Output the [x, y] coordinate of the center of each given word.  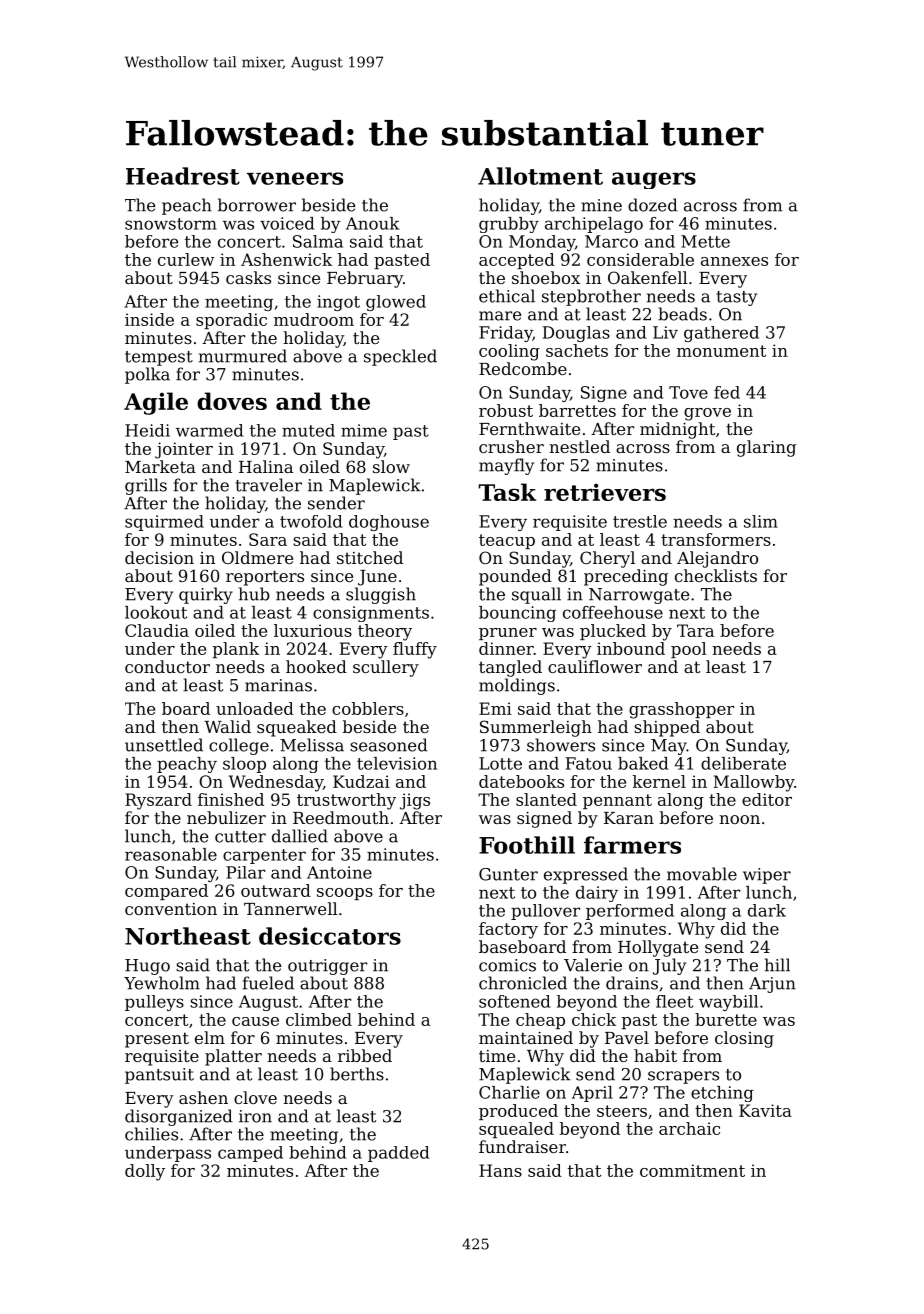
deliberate [743, 763]
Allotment [540, 176]
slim [761, 521]
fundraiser [522, 1146]
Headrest [183, 176]
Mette [705, 241]
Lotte [500, 763]
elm [210, 1037]
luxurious [313, 630]
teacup [507, 541]
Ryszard [158, 801]
